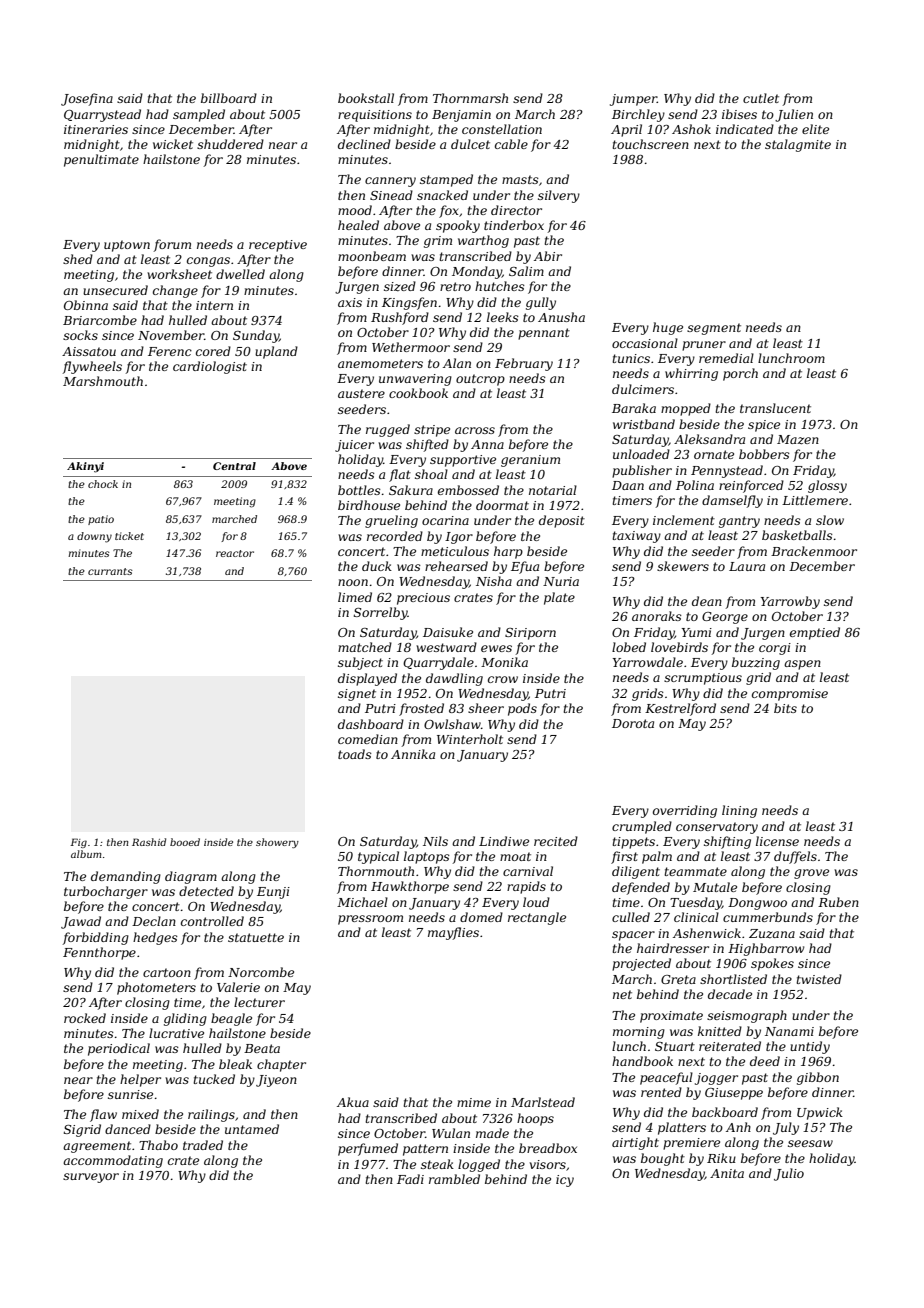 This screenshot has height=1308, width=924. Describe the element at coordinates (354, 446) in the screenshot. I see `juicer` at that location.
